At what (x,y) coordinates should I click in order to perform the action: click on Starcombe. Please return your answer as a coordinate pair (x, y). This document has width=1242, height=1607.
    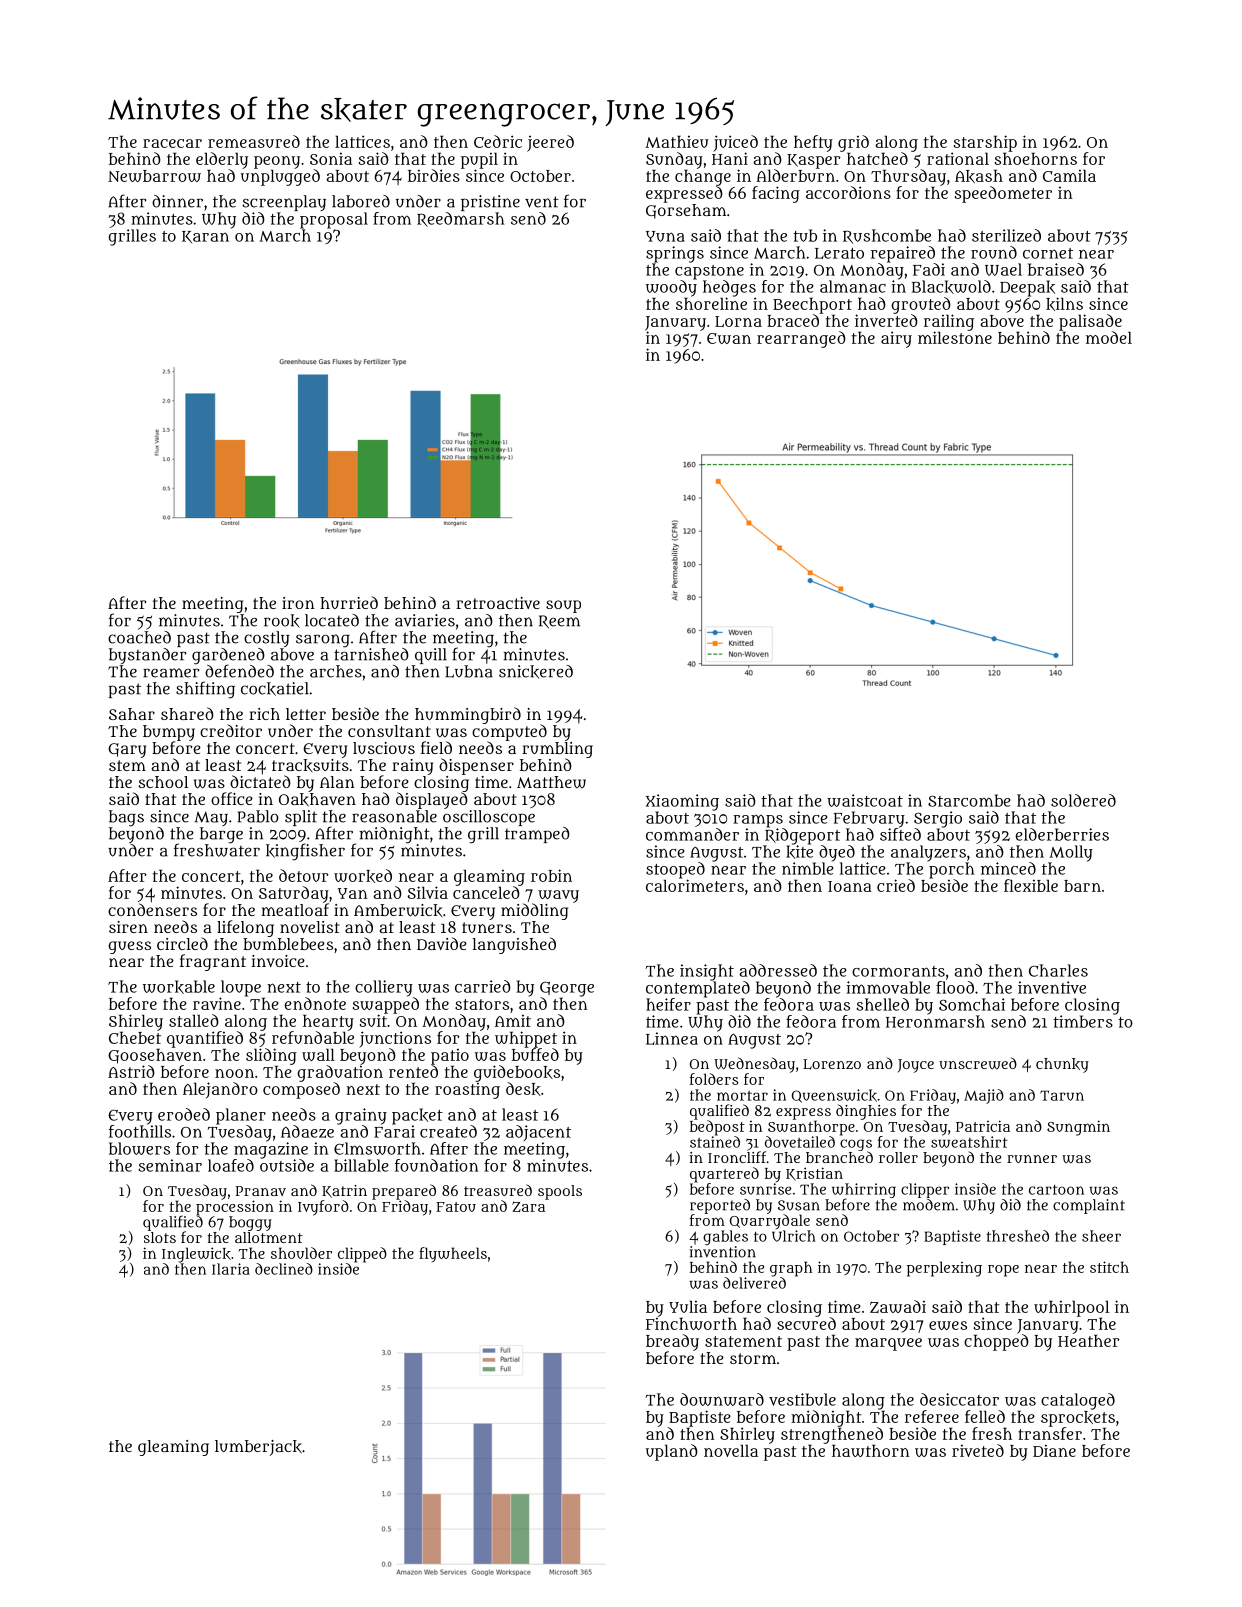
    Looking at the image, I should click on (969, 800).
